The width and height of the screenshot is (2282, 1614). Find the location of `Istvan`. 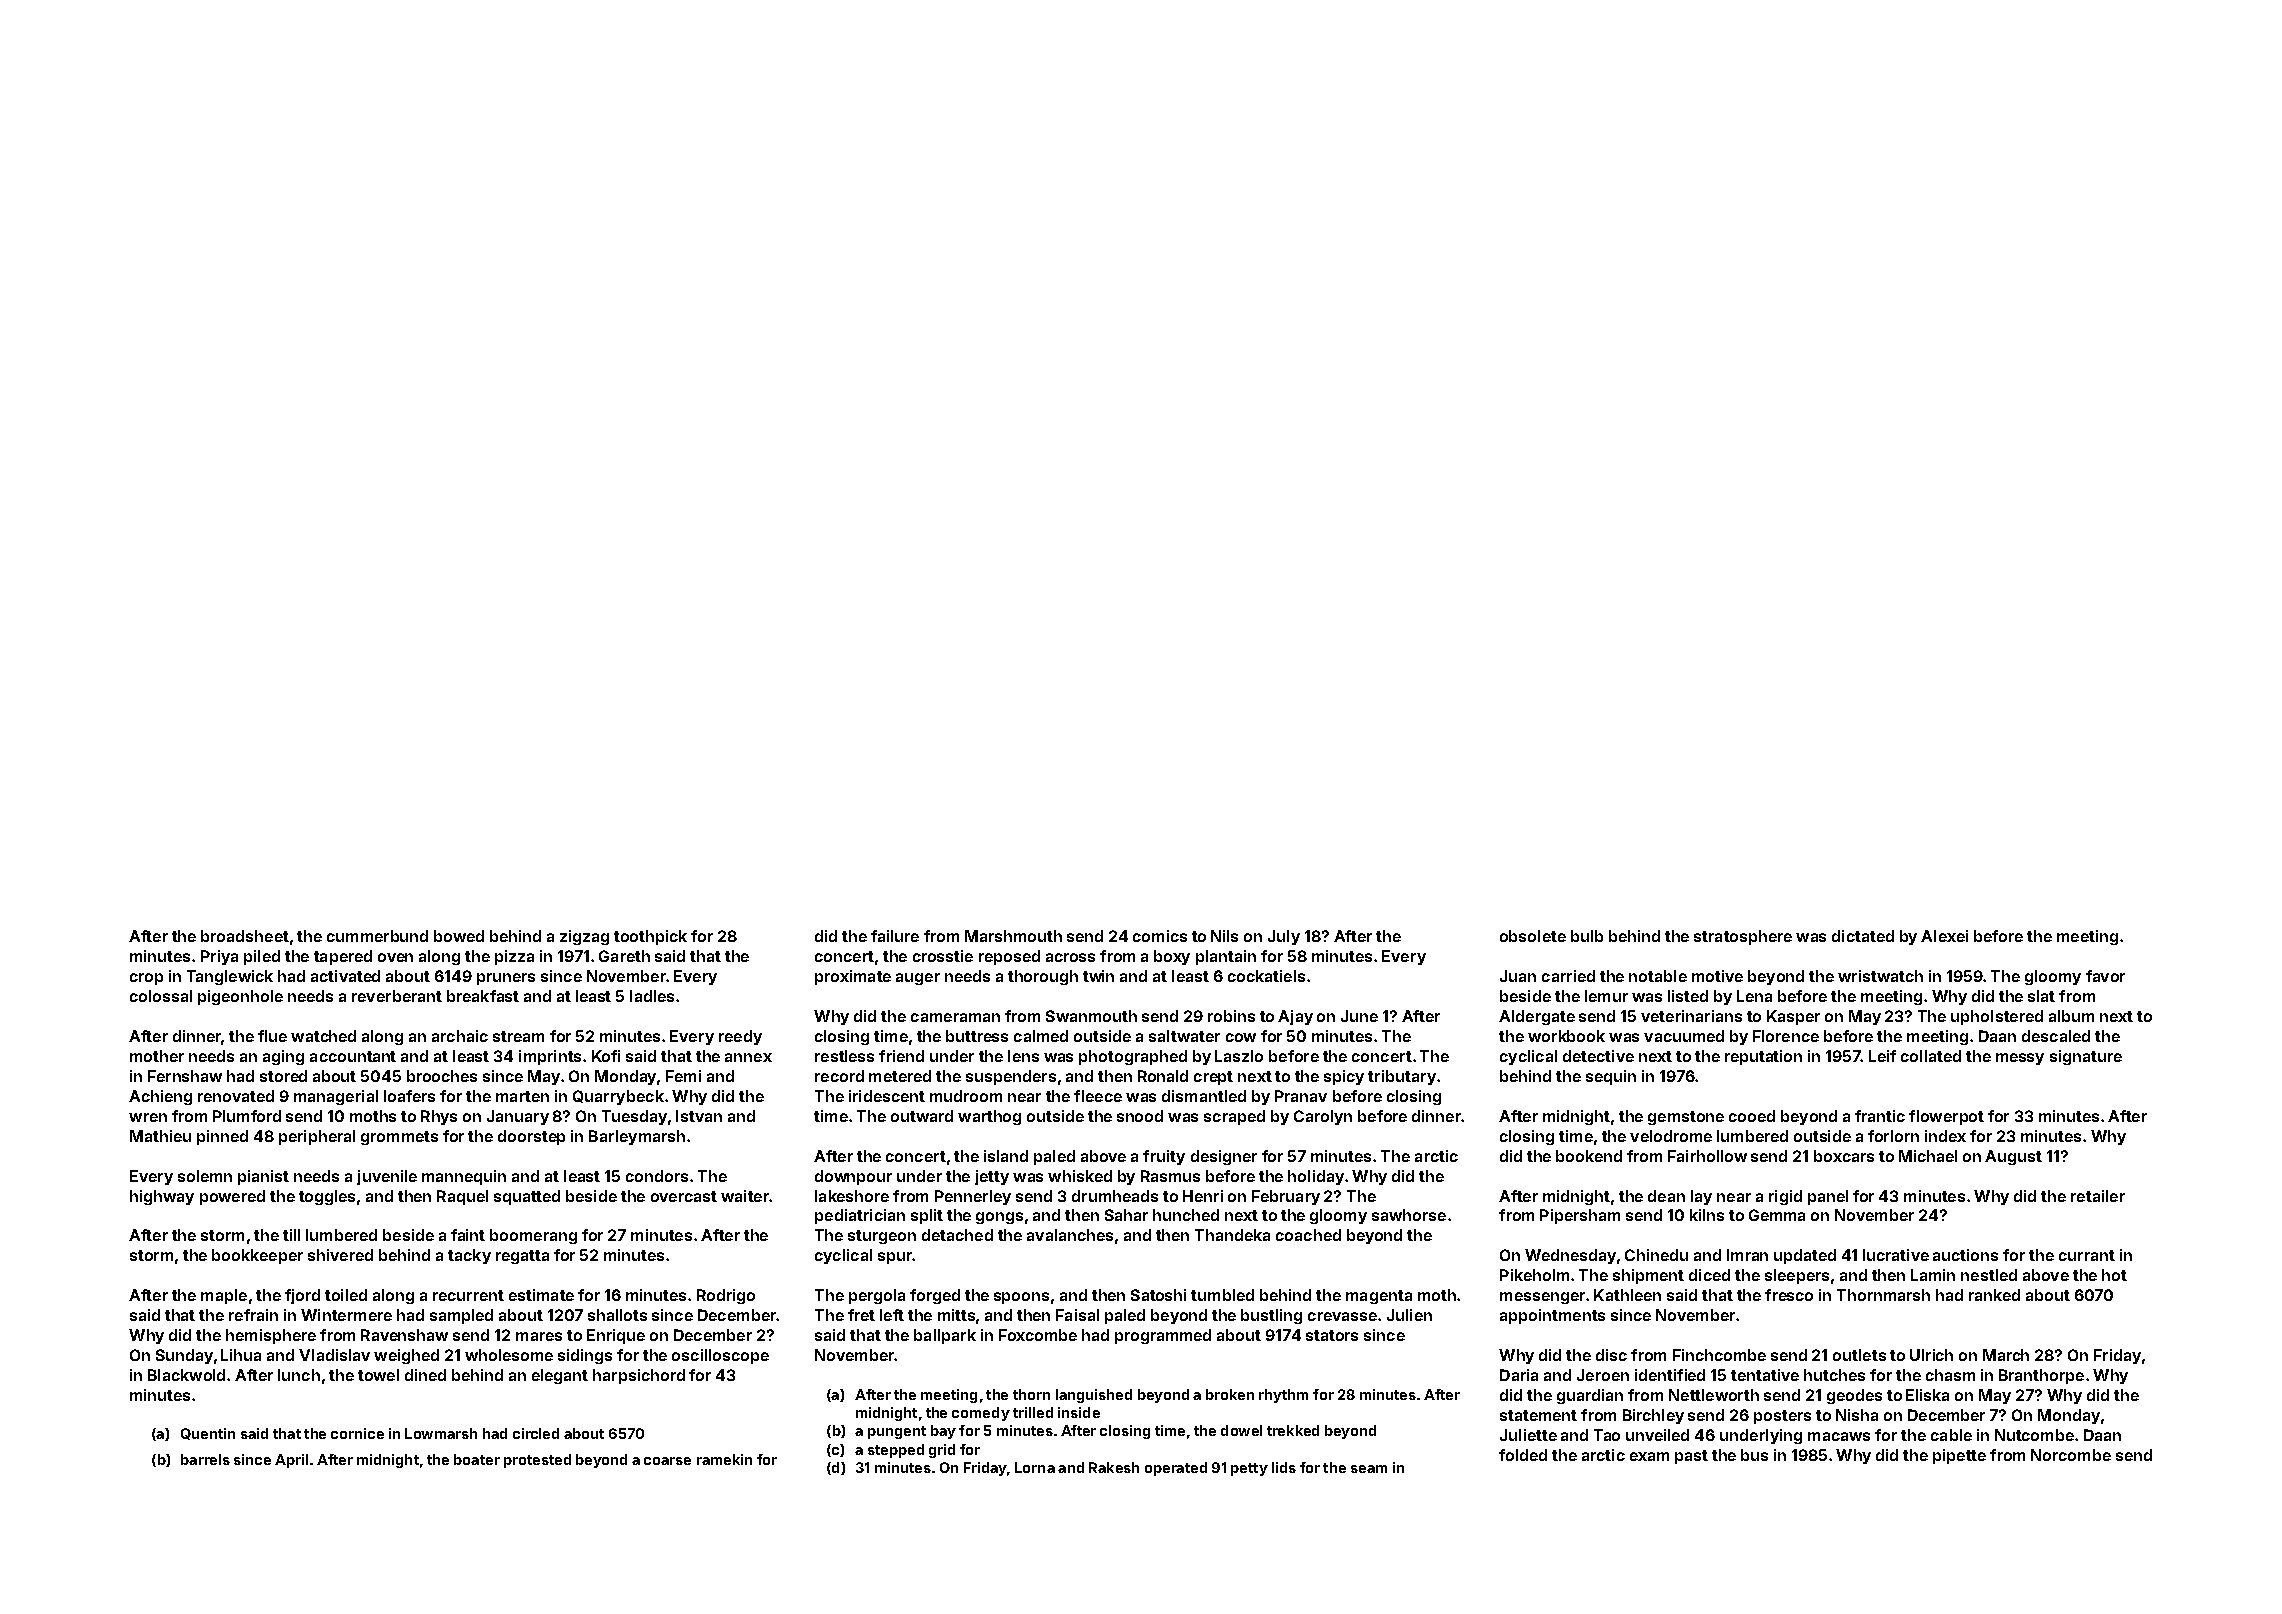

Istvan is located at coordinates (699, 1116).
